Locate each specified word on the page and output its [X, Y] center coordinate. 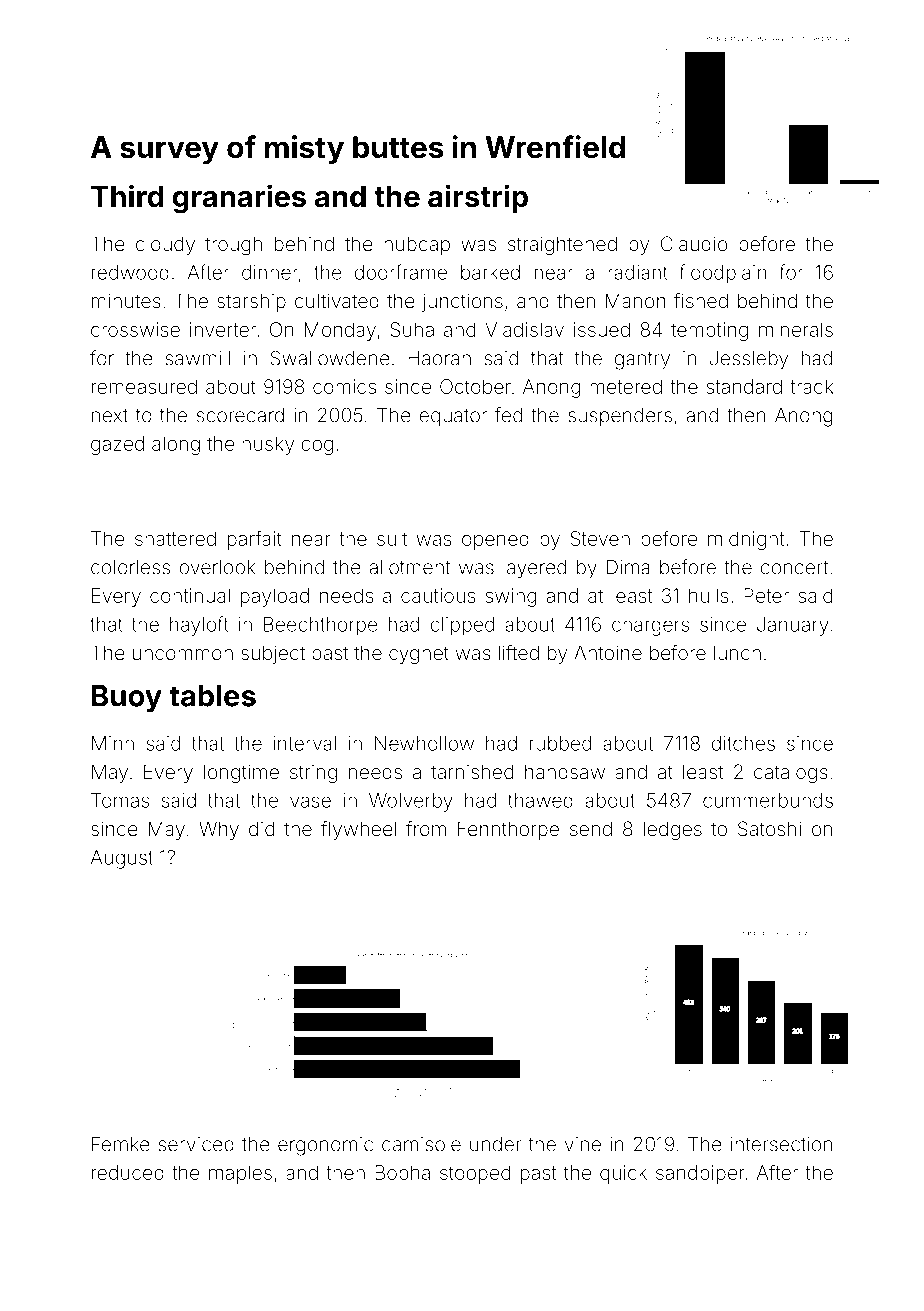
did [261, 828]
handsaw [565, 771]
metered [626, 386]
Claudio [694, 243]
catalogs [791, 774]
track [811, 386]
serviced [196, 1144]
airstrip [478, 198]
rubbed [560, 743]
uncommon [183, 654]
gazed [117, 445]
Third [127, 196]
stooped [475, 1174]
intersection [781, 1144]
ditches [743, 743]
